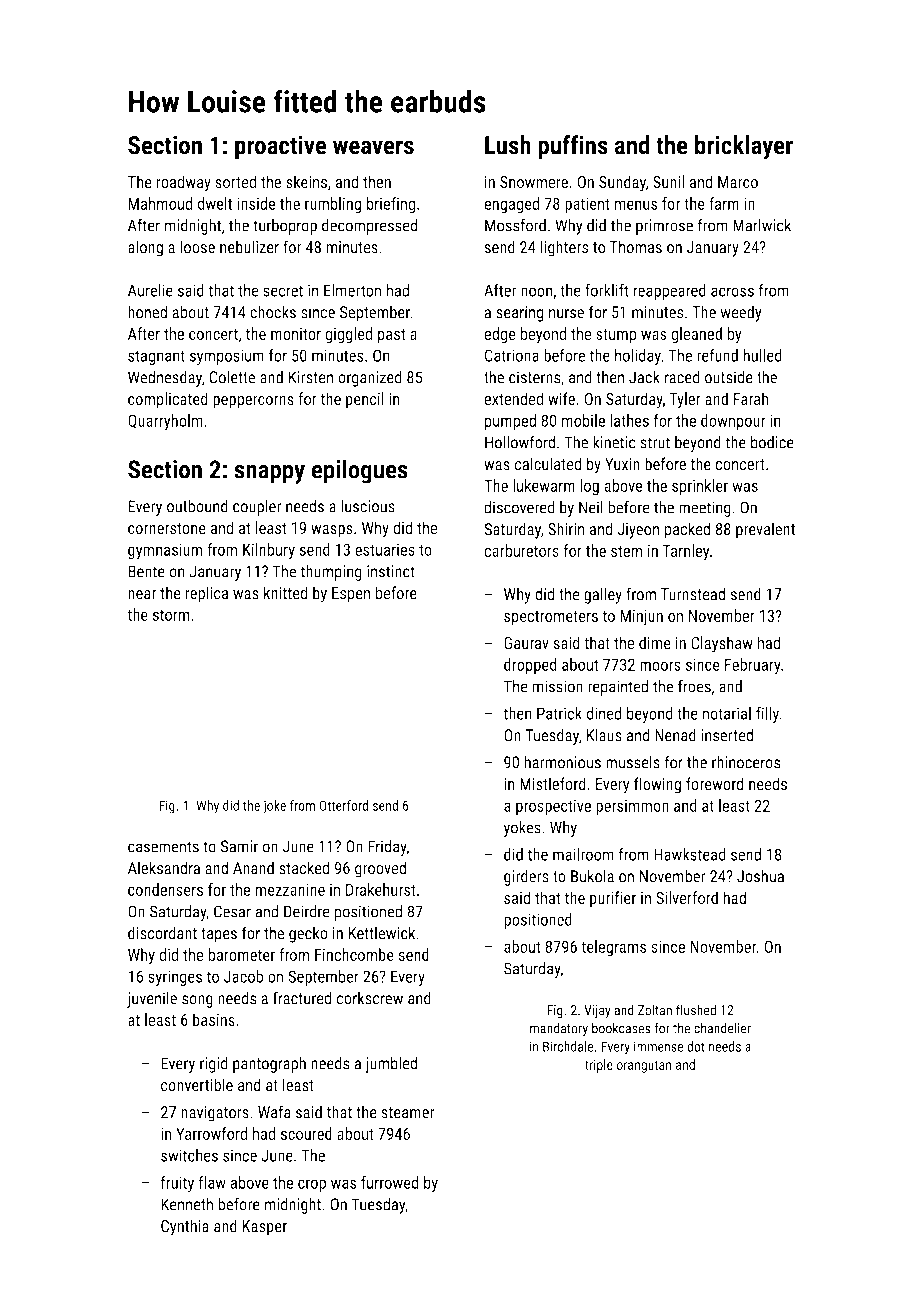 The image size is (924, 1314). What do you see at coordinates (392, 336) in the image?
I see `past` at bounding box center [392, 336].
